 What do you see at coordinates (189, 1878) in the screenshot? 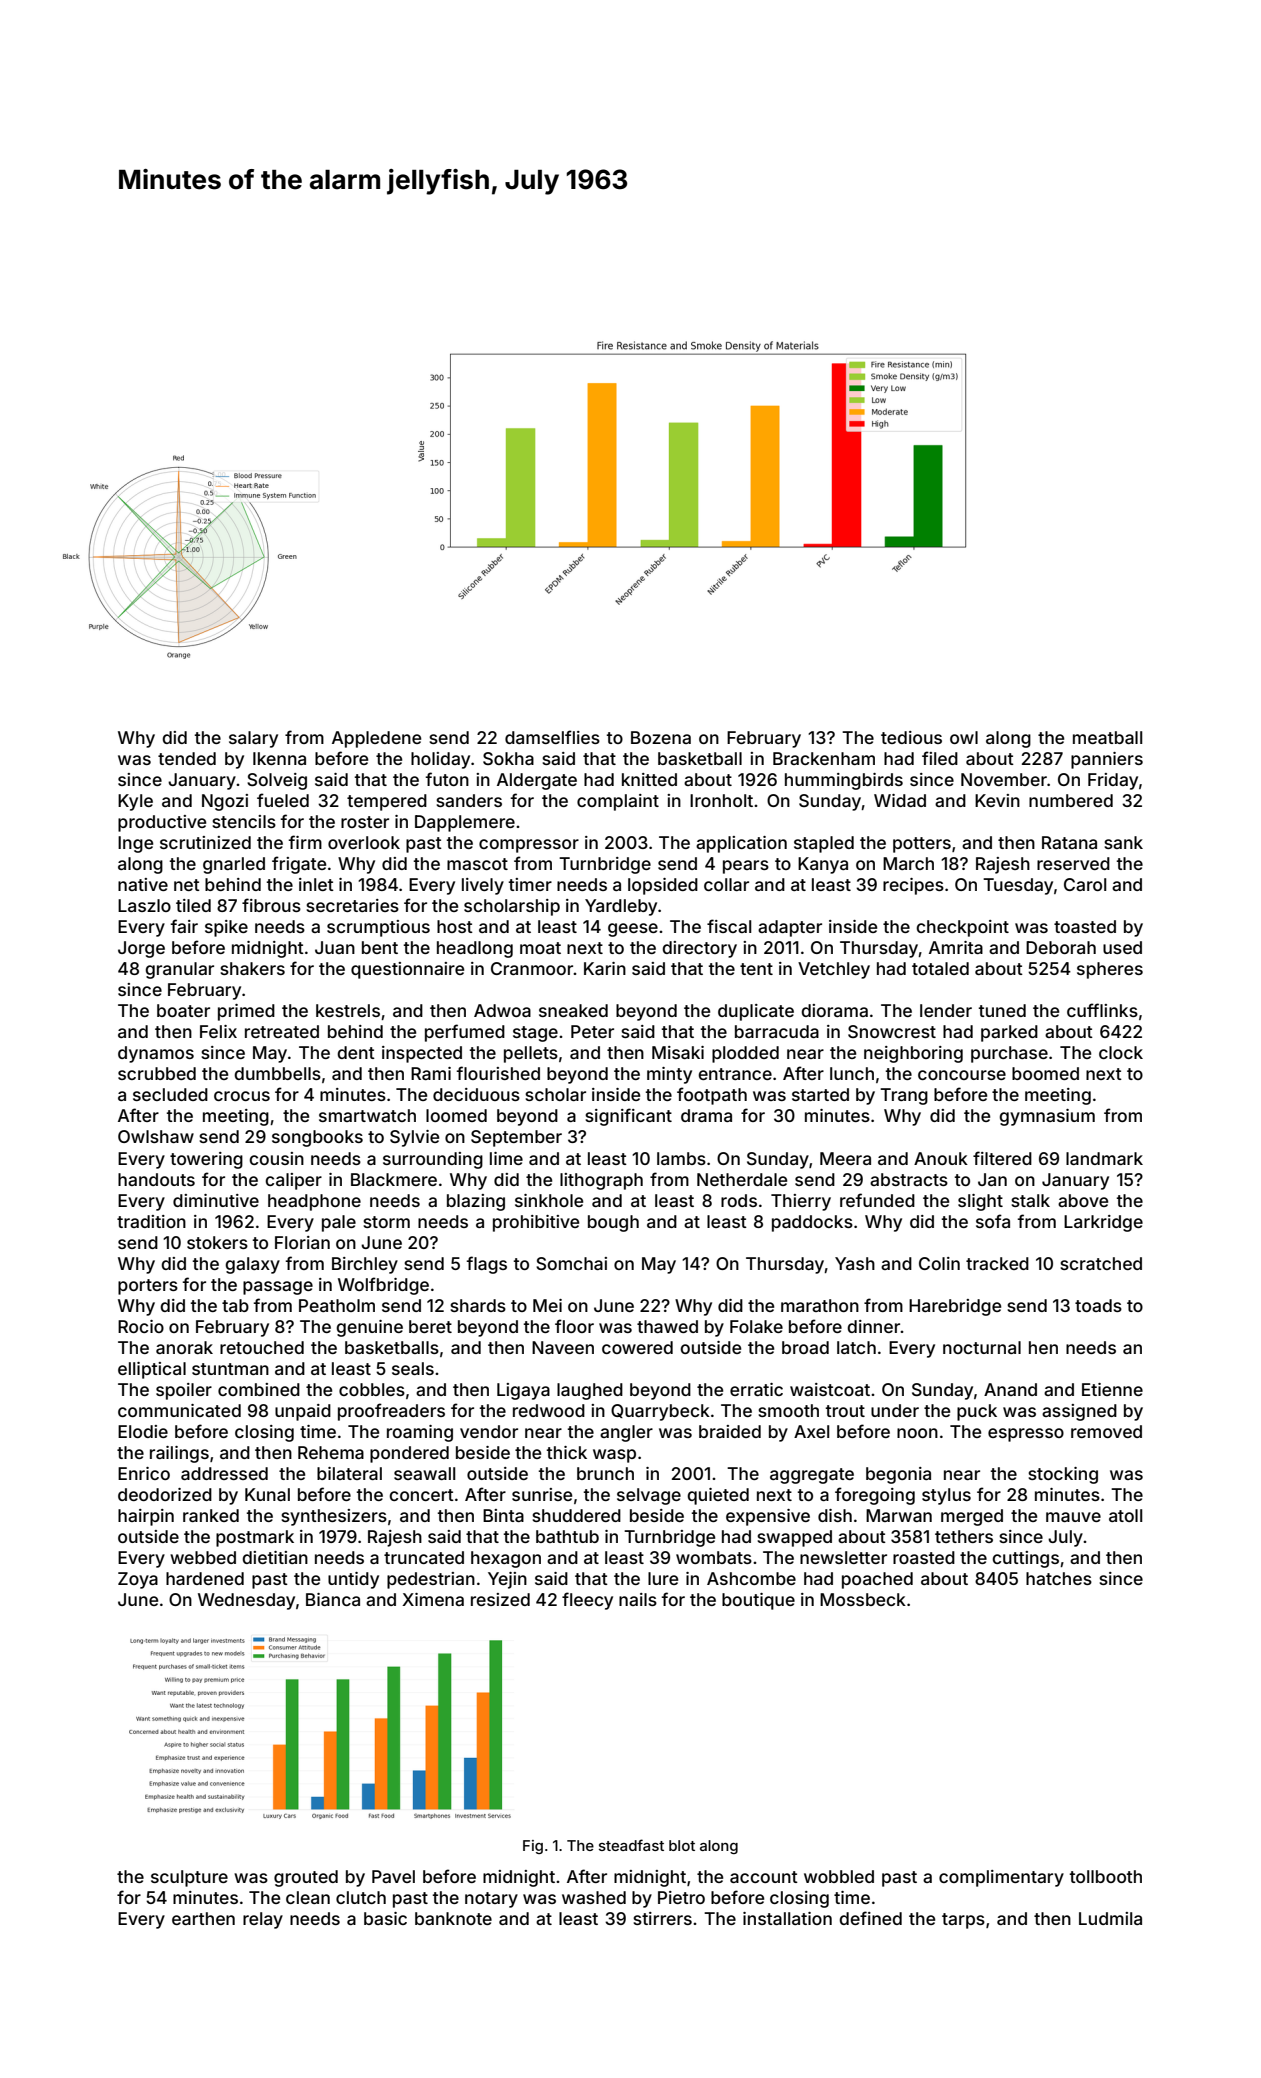
I see `sculpture` at bounding box center [189, 1878].
